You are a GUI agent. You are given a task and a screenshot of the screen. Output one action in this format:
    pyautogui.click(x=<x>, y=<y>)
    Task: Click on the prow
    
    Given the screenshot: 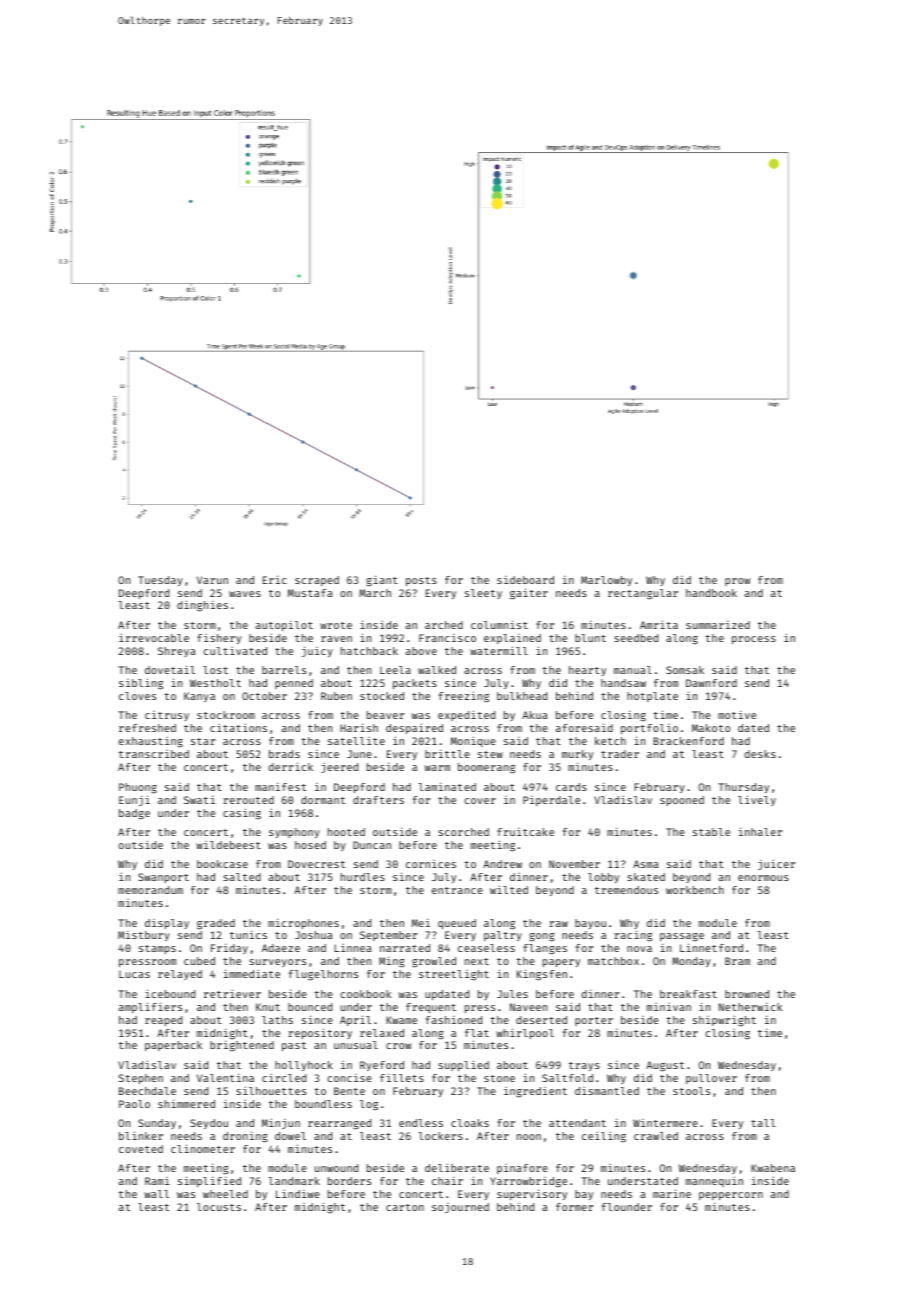 What is the action you would take?
    pyautogui.click(x=737, y=582)
